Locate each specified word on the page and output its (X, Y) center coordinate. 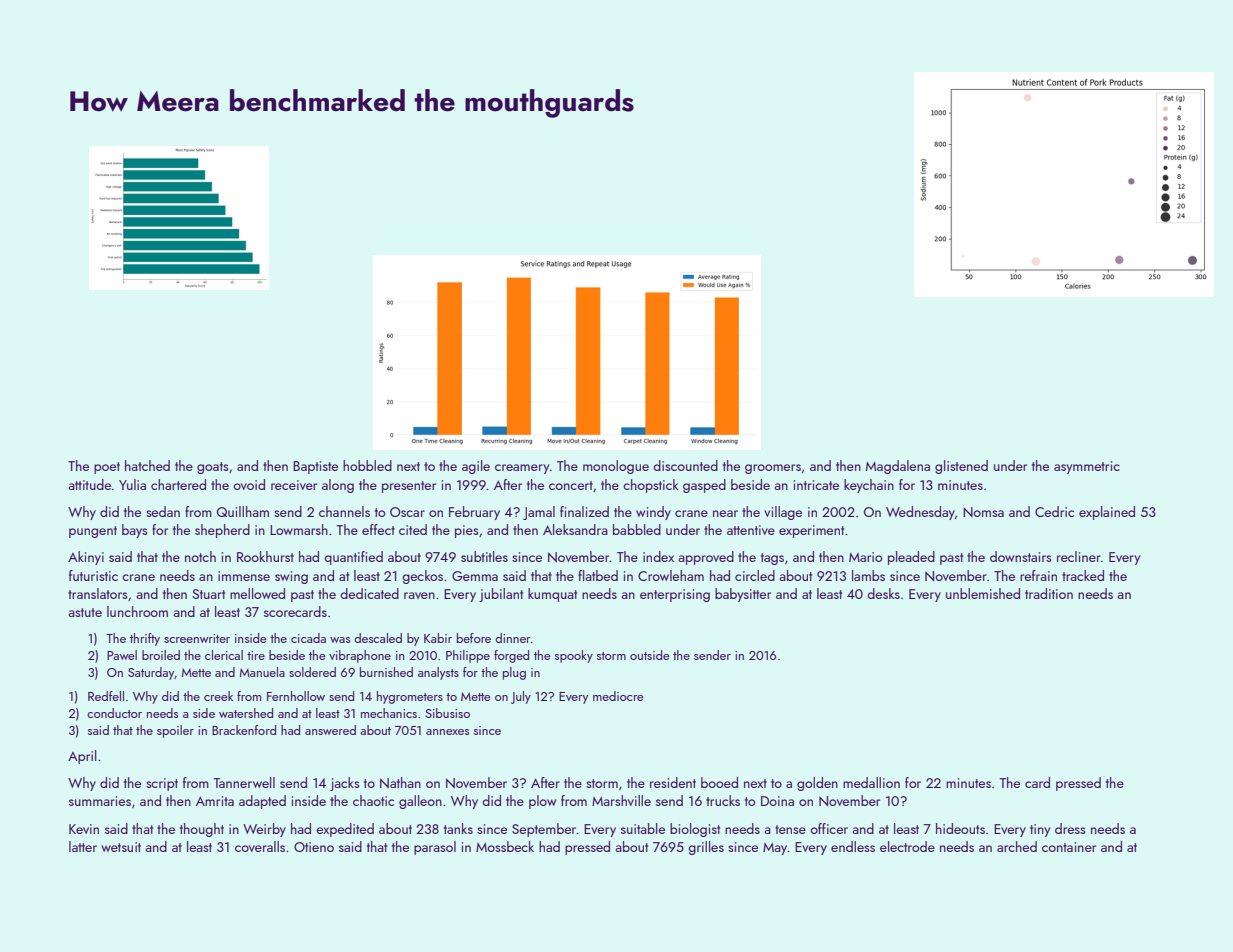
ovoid (249, 484)
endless (853, 846)
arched (1017, 846)
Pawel (122, 655)
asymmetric (1087, 467)
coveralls (260, 846)
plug (514, 673)
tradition (1049, 593)
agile (476, 467)
